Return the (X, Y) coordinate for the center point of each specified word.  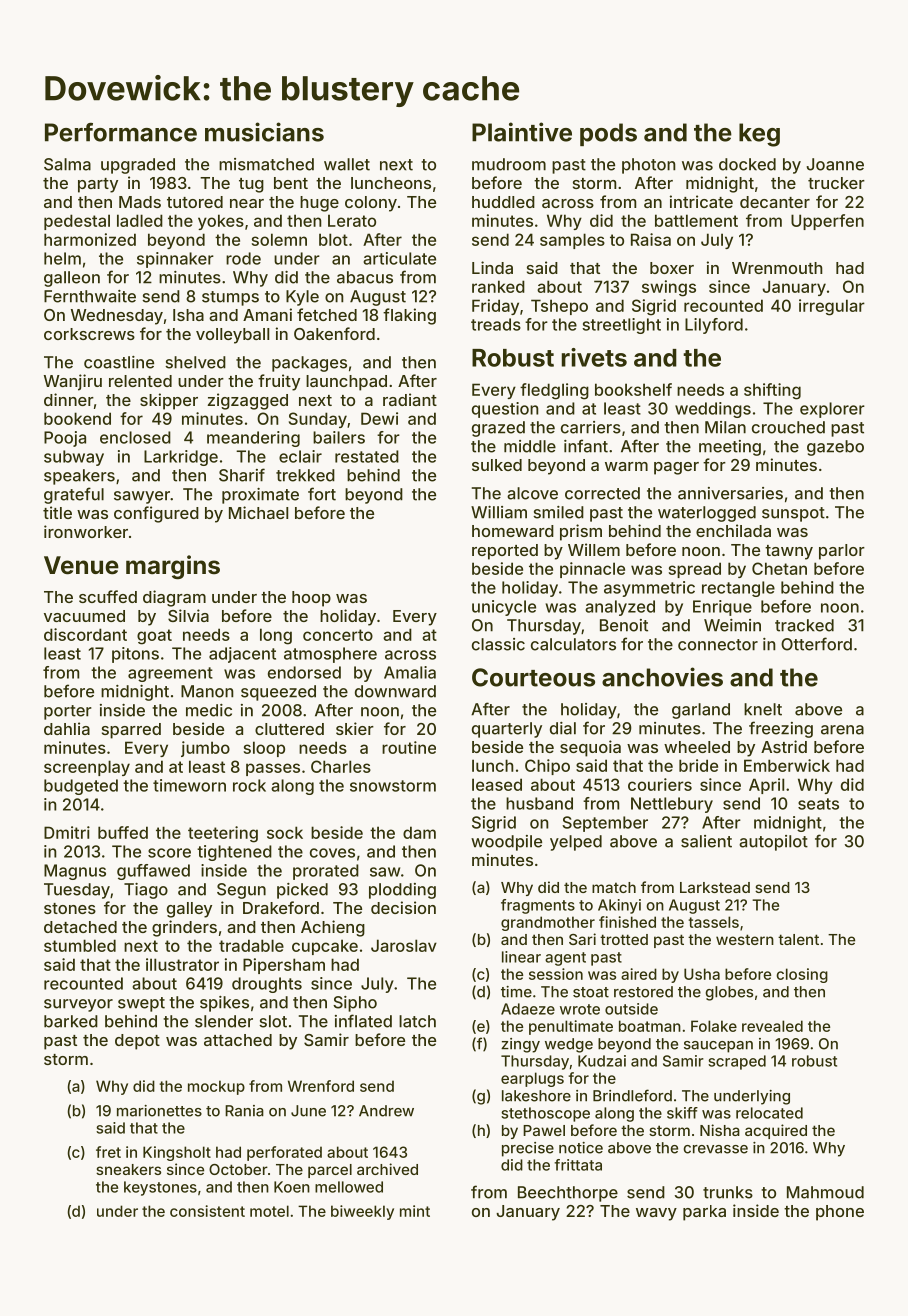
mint (415, 1211)
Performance (121, 132)
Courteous (533, 677)
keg (759, 135)
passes (273, 769)
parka (704, 1213)
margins (173, 567)
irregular (832, 307)
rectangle (738, 589)
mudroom (509, 164)
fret (108, 1152)
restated (367, 456)
